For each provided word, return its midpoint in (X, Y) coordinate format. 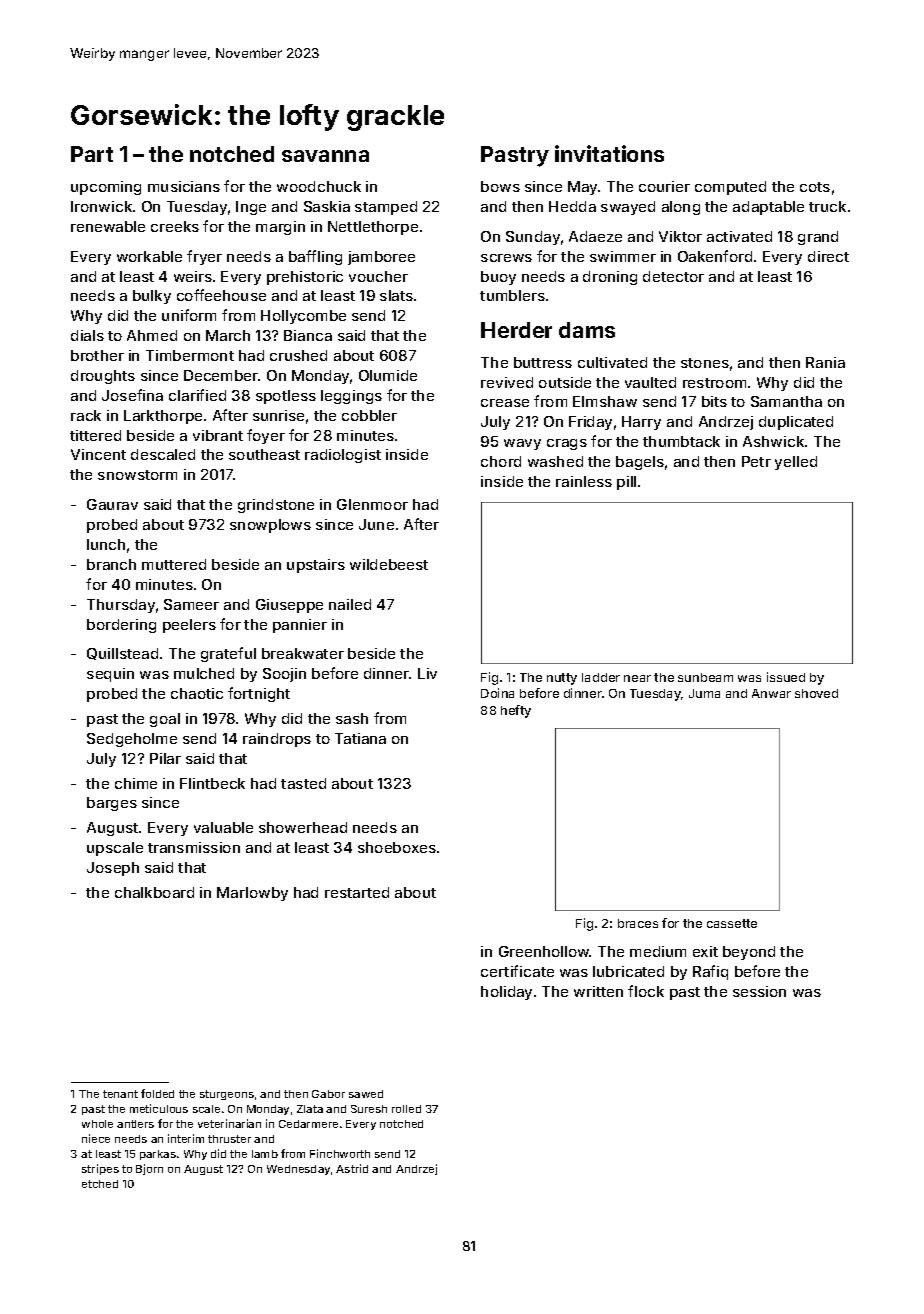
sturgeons (227, 1095)
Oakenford (715, 256)
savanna (325, 156)
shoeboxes (397, 847)
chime (136, 783)
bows (500, 186)
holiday (506, 993)
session (759, 991)
